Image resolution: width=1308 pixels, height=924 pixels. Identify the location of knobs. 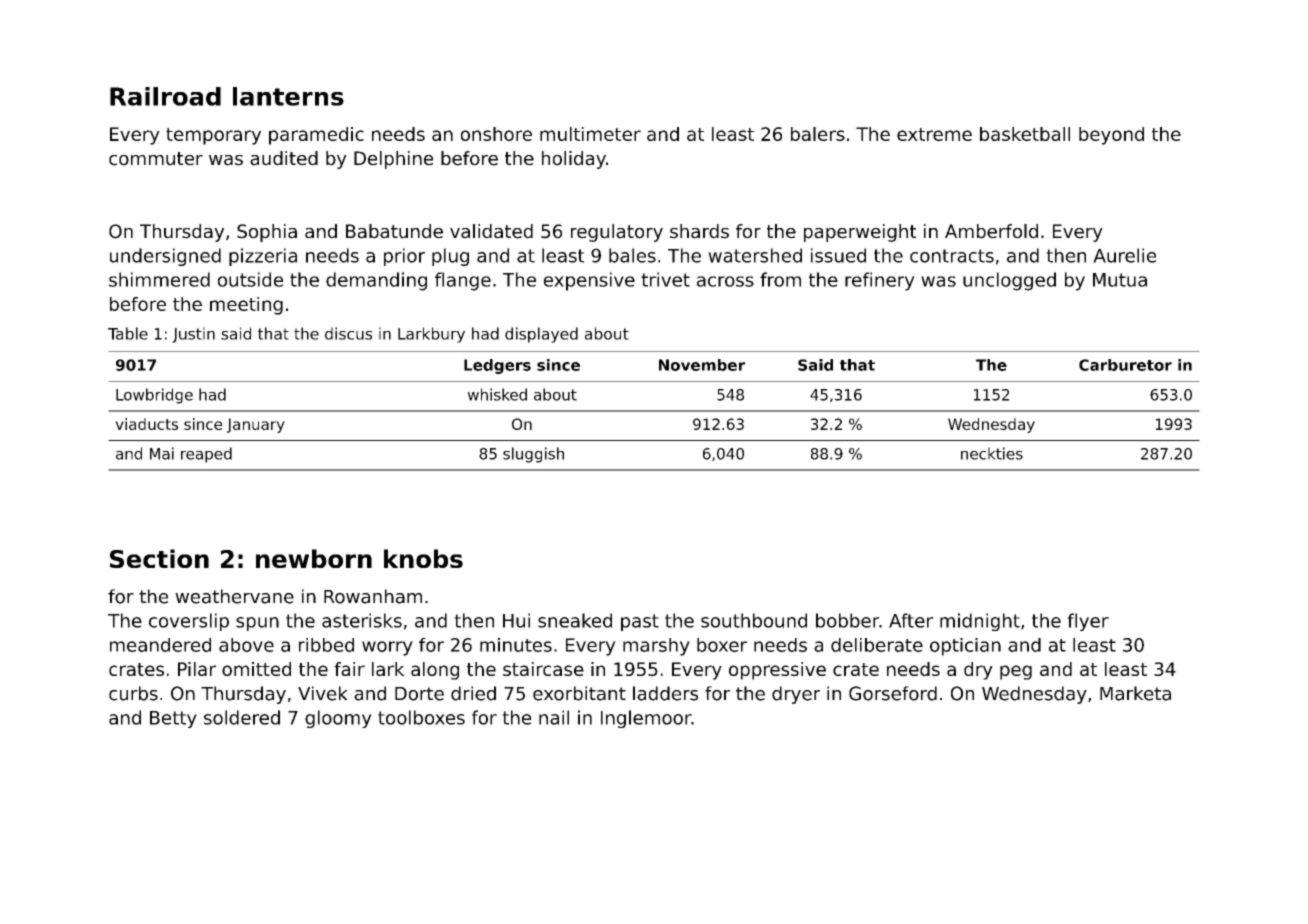
(423, 558).
